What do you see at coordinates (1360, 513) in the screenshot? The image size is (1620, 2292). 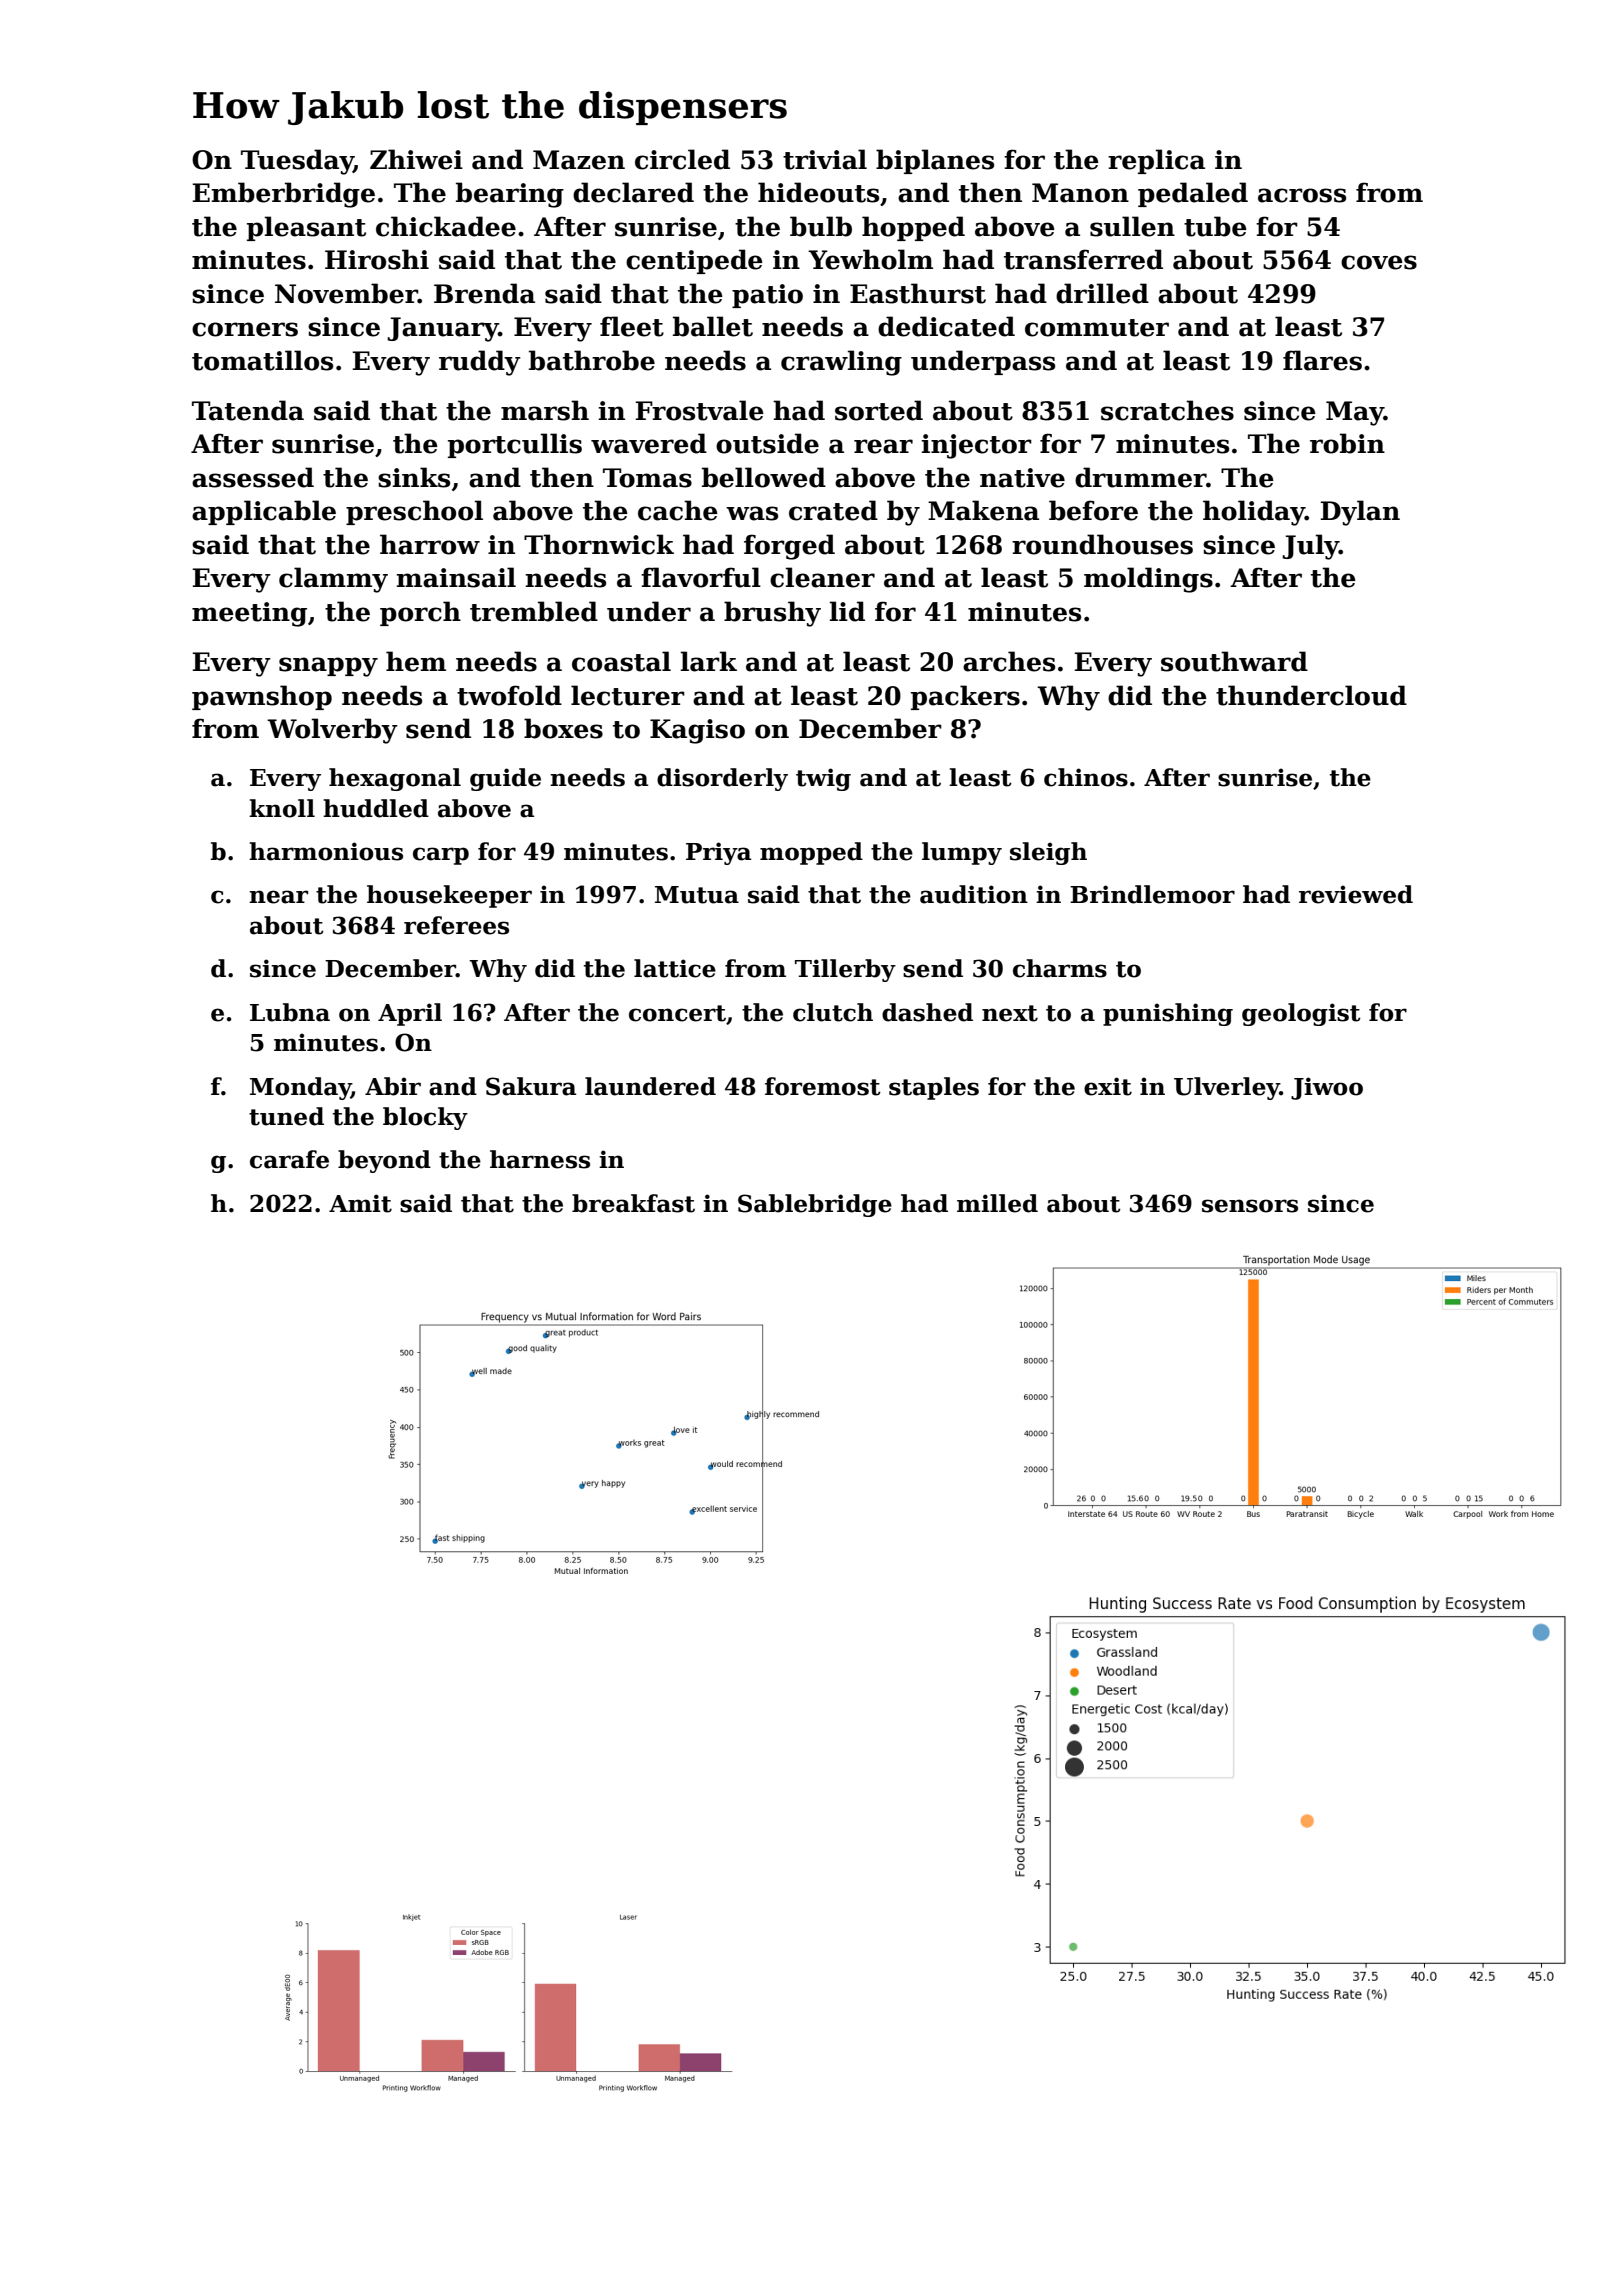 I see `Dylan` at bounding box center [1360, 513].
